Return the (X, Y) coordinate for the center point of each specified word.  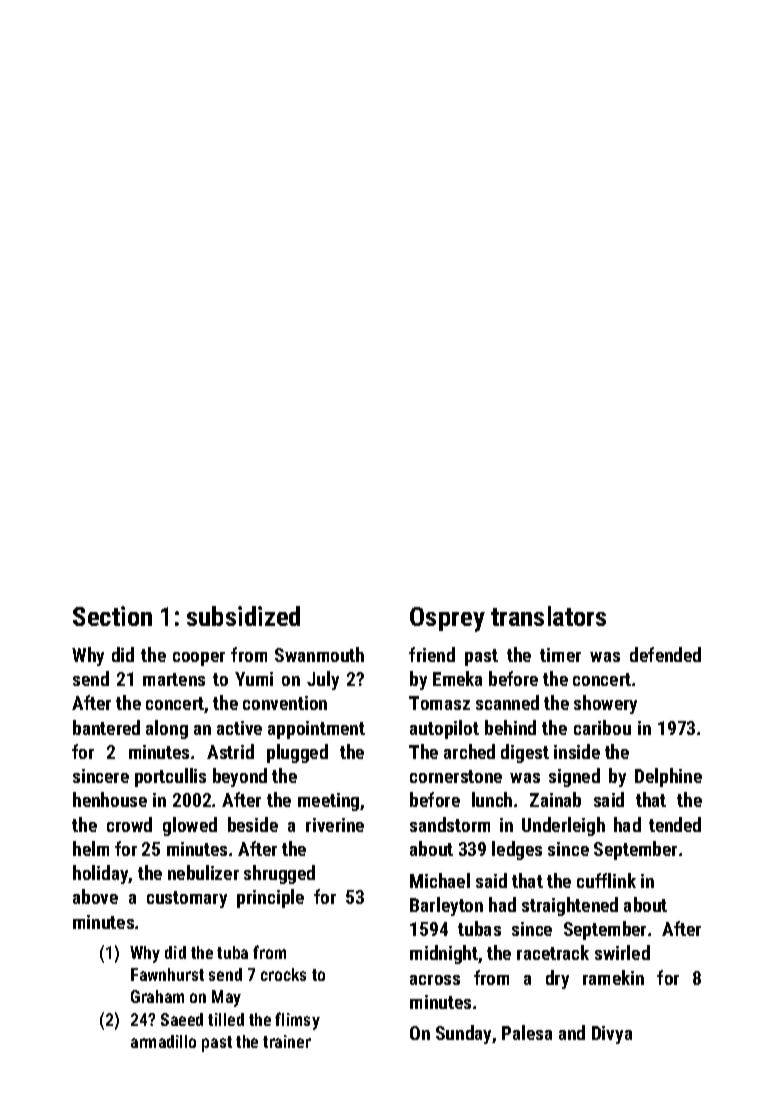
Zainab (555, 799)
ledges (517, 850)
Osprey (447, 619)
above (95, 896)
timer (560, 655)
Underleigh (563, 826)
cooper (199, 659)
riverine (335, 825)
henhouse (110, 799)
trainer (287, 1041)
